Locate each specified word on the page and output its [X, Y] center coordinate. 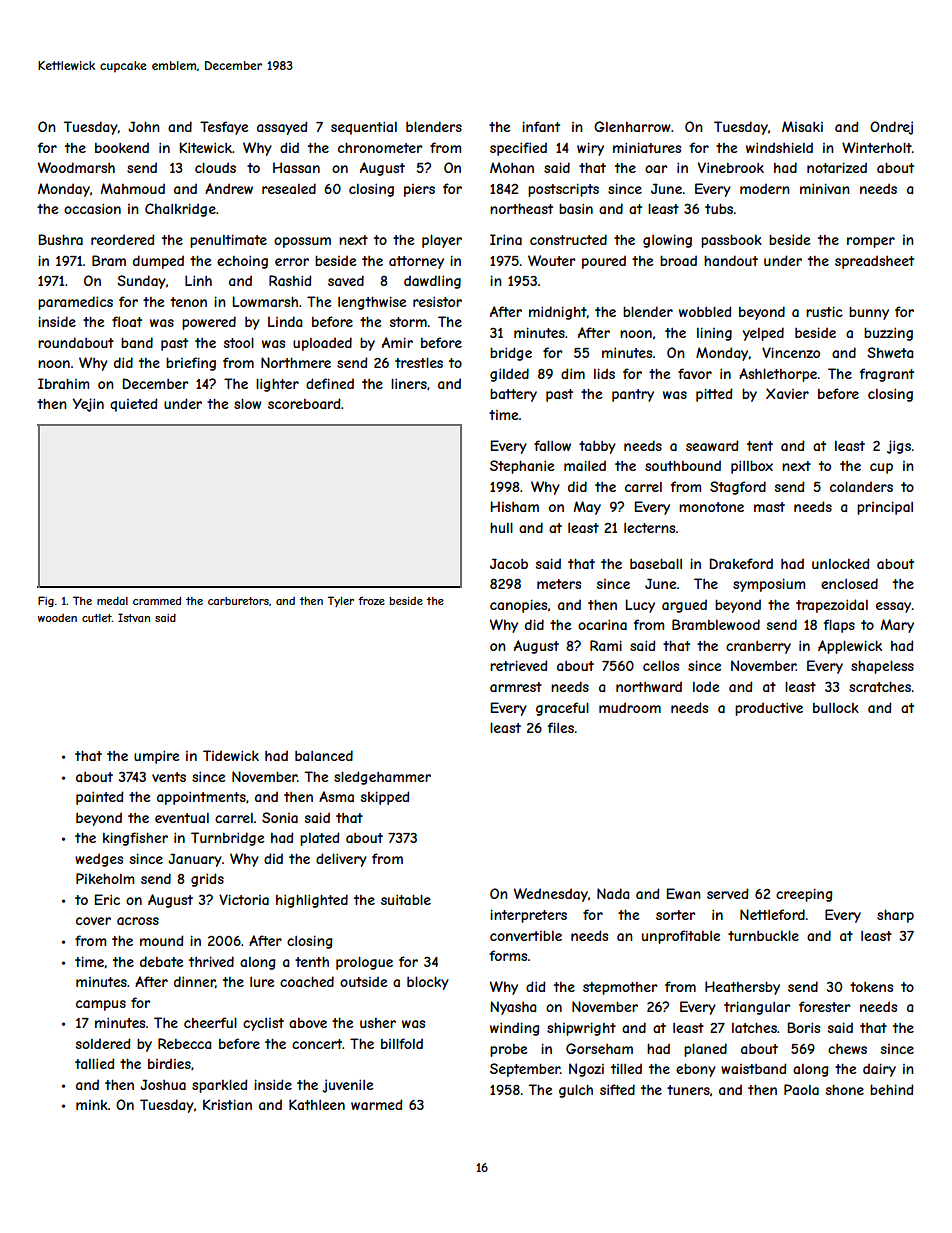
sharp [895, 916]
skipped [385, 798]
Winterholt [877, 147]
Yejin [88, 405]
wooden [57, 618]
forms [508, 955]
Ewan [683, 893]
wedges [99, 860]
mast [769, 507]
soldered [103, 1043]
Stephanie [522, 467]
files [561, 727]
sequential [364, 128]
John [144, 126]
